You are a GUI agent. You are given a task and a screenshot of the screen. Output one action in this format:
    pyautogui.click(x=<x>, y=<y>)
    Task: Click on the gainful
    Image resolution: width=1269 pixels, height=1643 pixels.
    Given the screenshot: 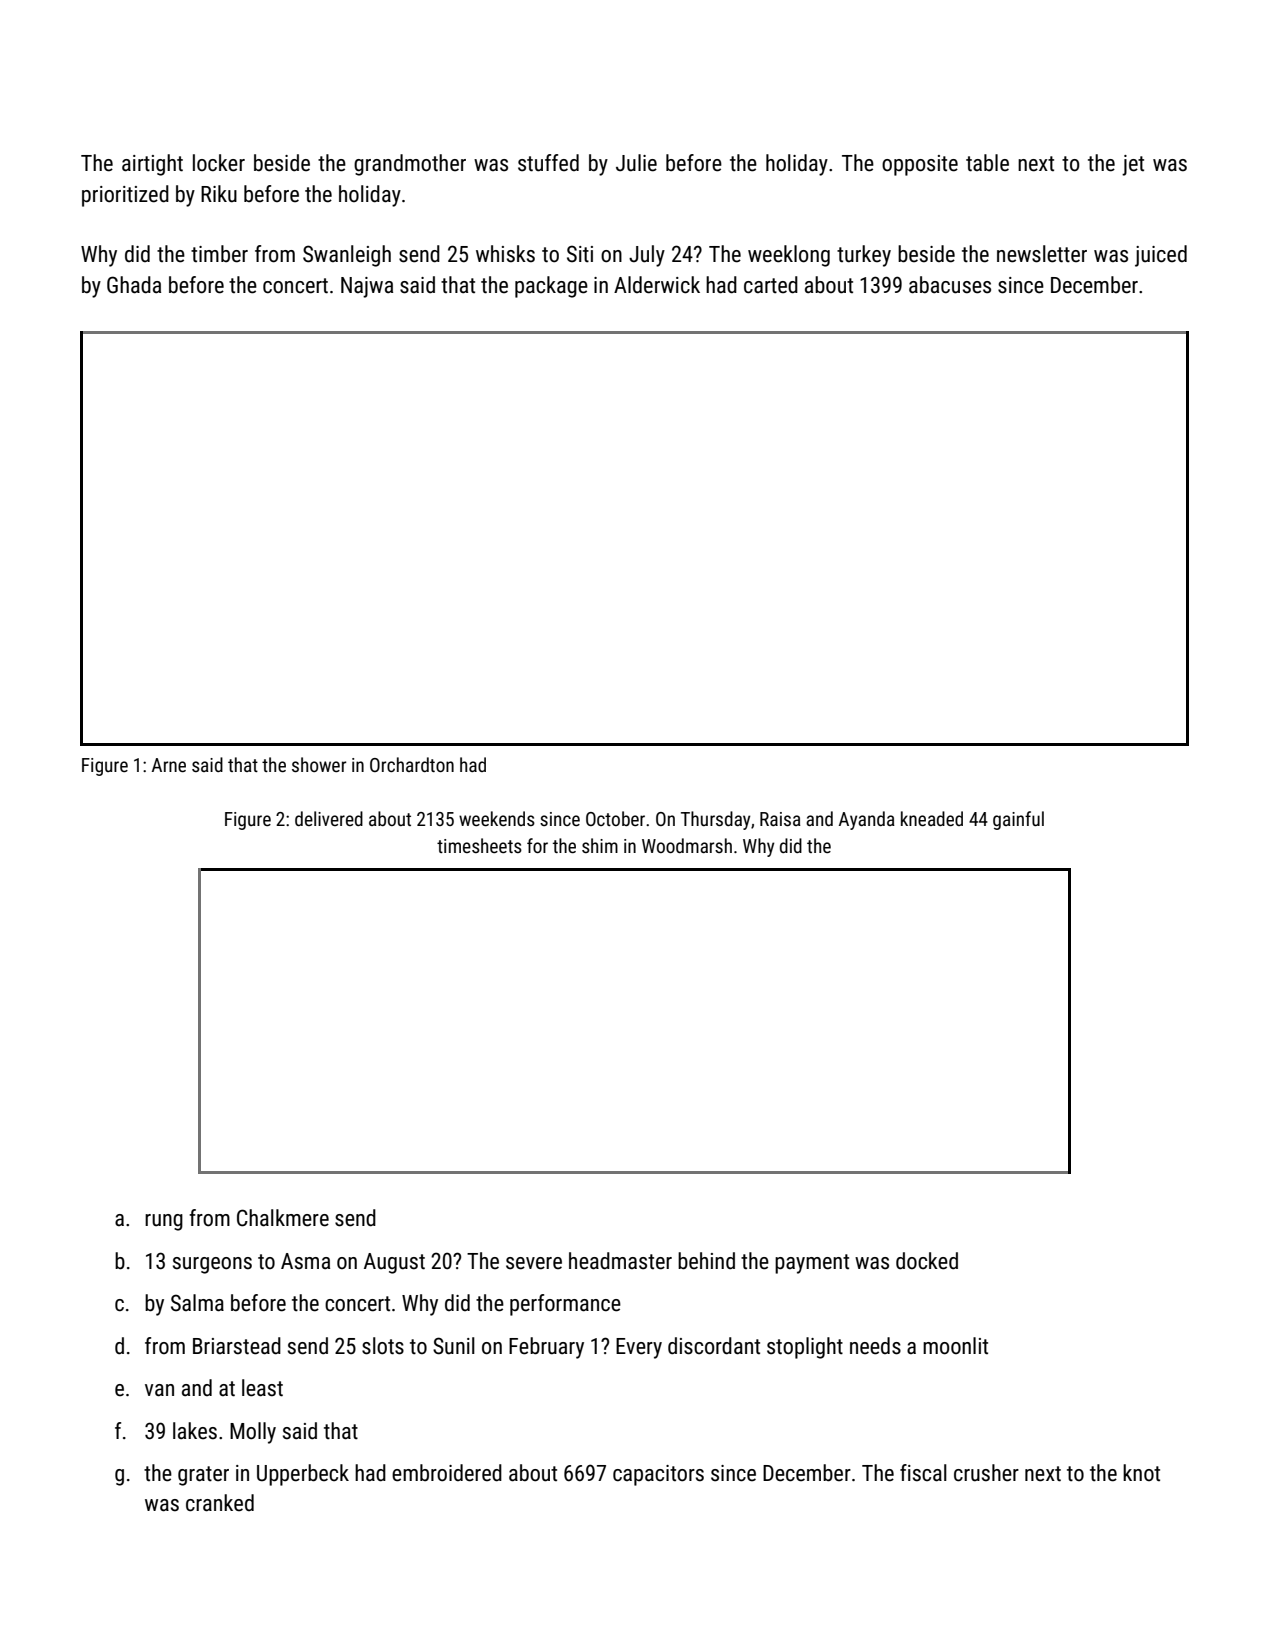 What is the action you would take?
    pyautogui.click(x=1018, y=820)
